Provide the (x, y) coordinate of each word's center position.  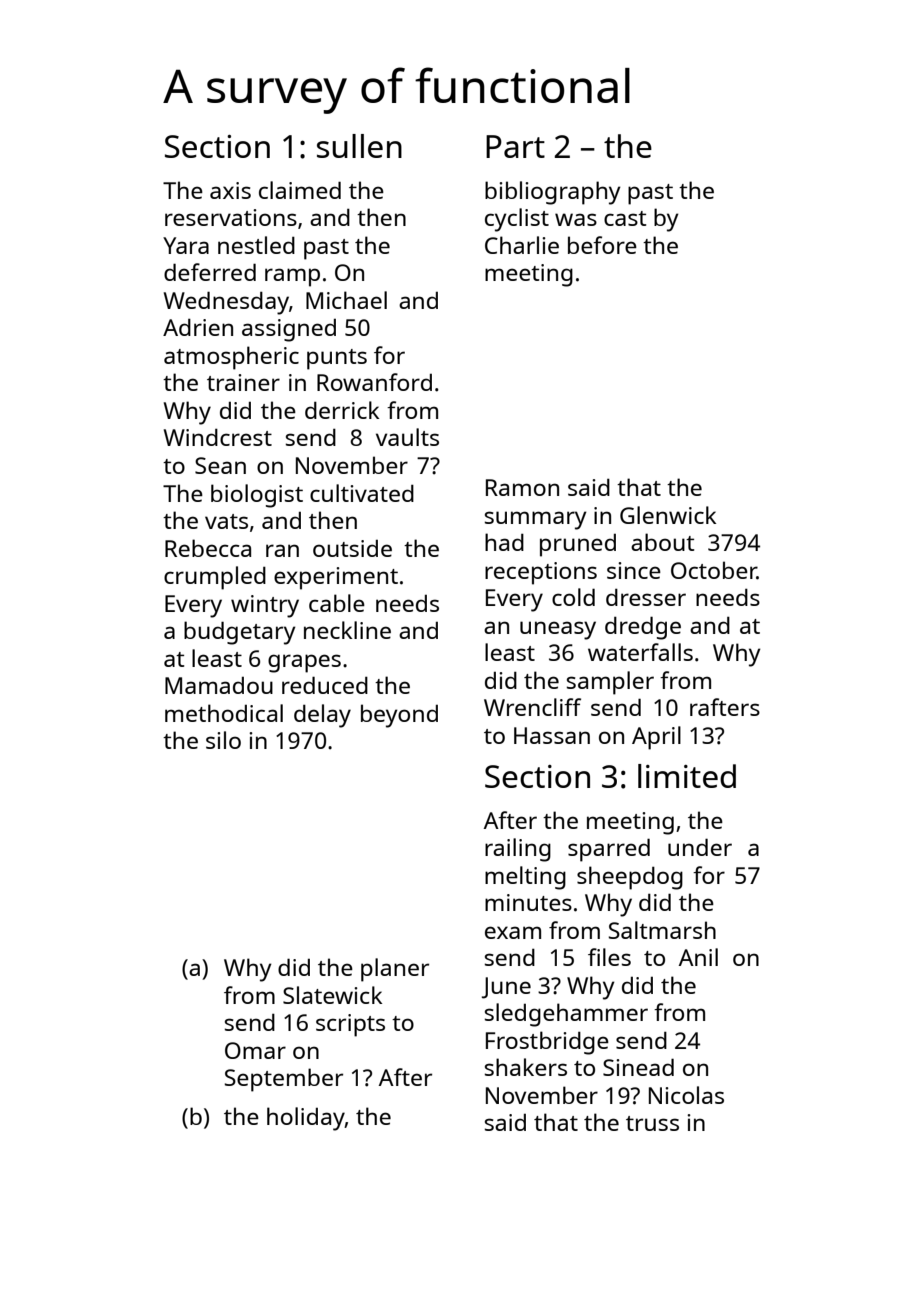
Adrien (198, 327)
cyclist (517, 220)
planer (395, 970)
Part (515, 146)
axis (230, 190)
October (714, 570)
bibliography (553, 193)
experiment (336, 578)
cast (625, 218)
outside (352, 548)
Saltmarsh (662, 930)
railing (518, 850)
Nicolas (686, 1095)
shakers (526, 1067)
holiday (306, 1119)
